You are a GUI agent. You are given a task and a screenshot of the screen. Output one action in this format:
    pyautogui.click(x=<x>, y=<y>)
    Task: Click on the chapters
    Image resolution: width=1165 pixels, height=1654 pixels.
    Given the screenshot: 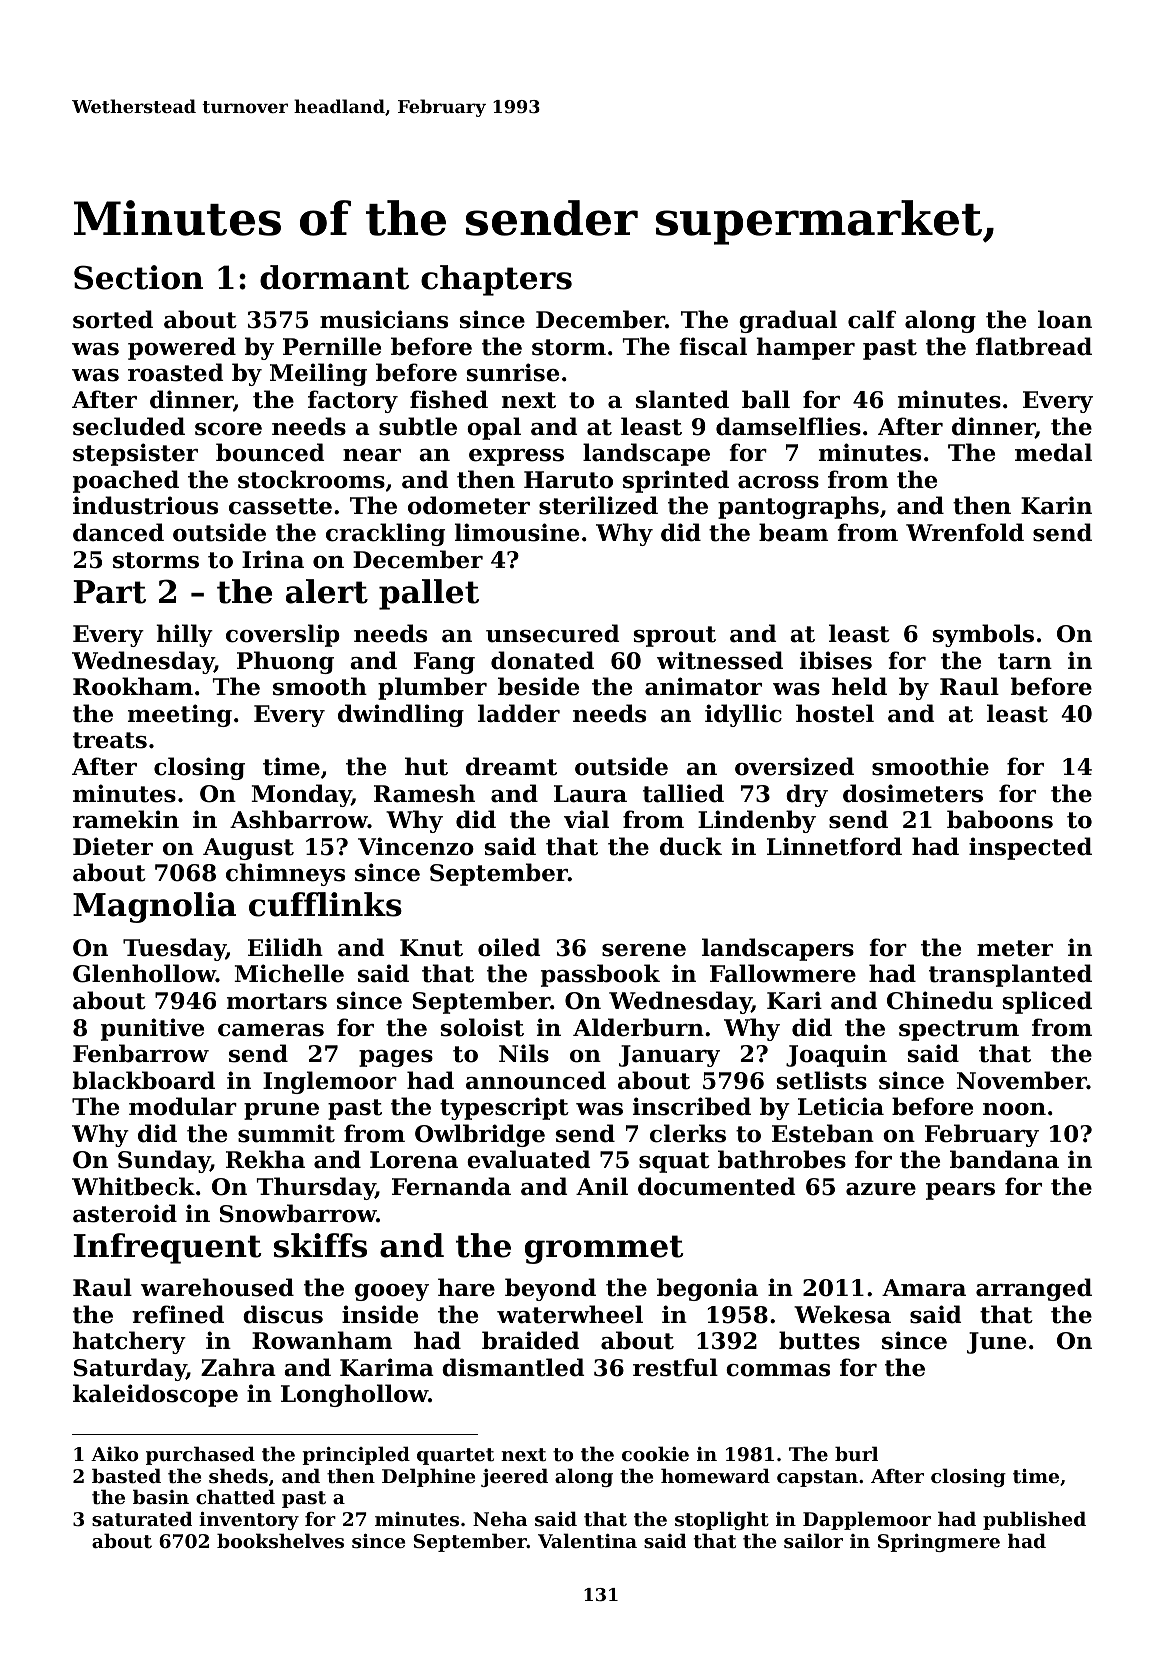 What is the action you would take?
    pyautogui.click(x=496, y=280)
